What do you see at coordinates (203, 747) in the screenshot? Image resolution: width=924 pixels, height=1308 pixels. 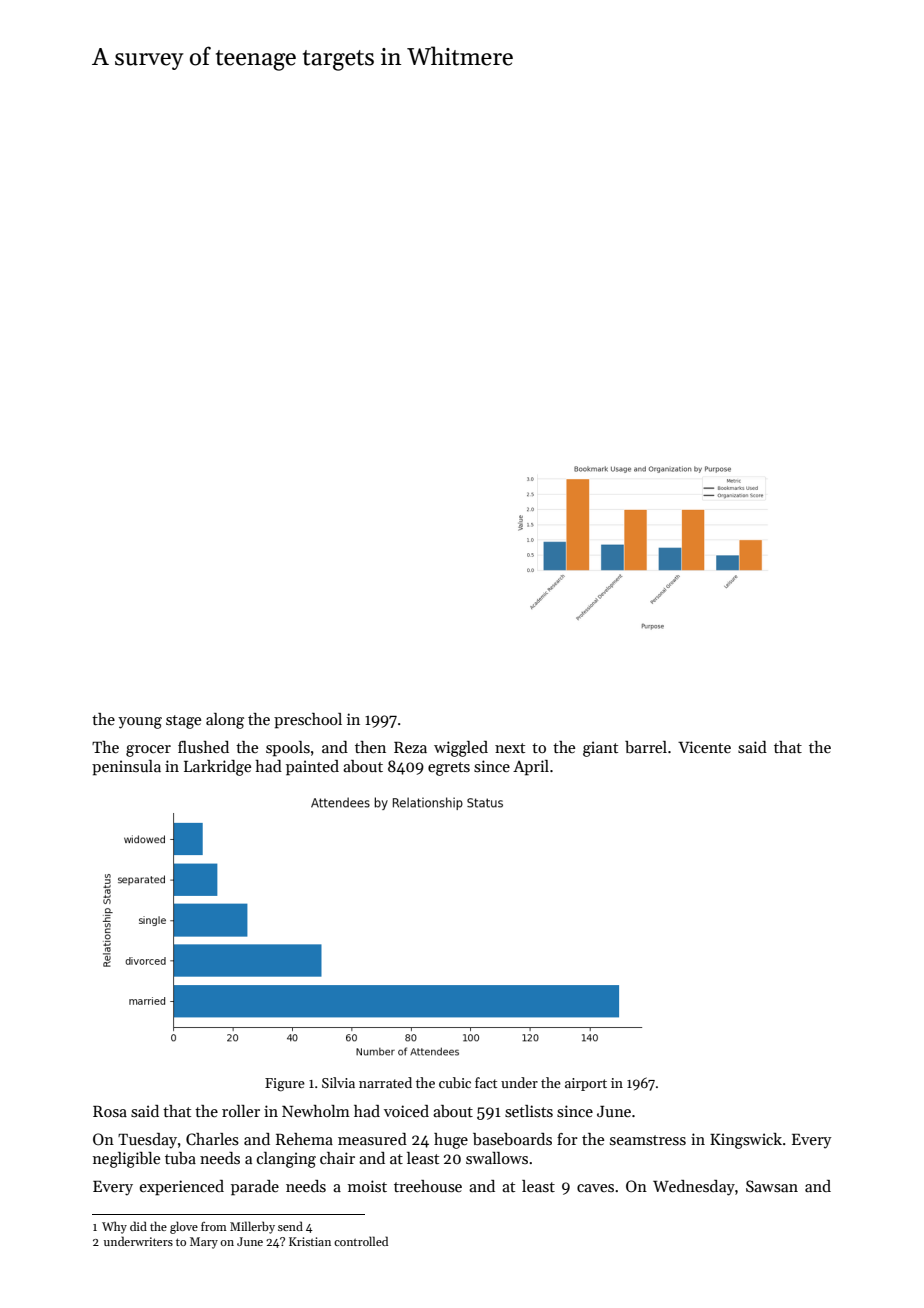 I see `flushed` at bounding box center [203, 747].
